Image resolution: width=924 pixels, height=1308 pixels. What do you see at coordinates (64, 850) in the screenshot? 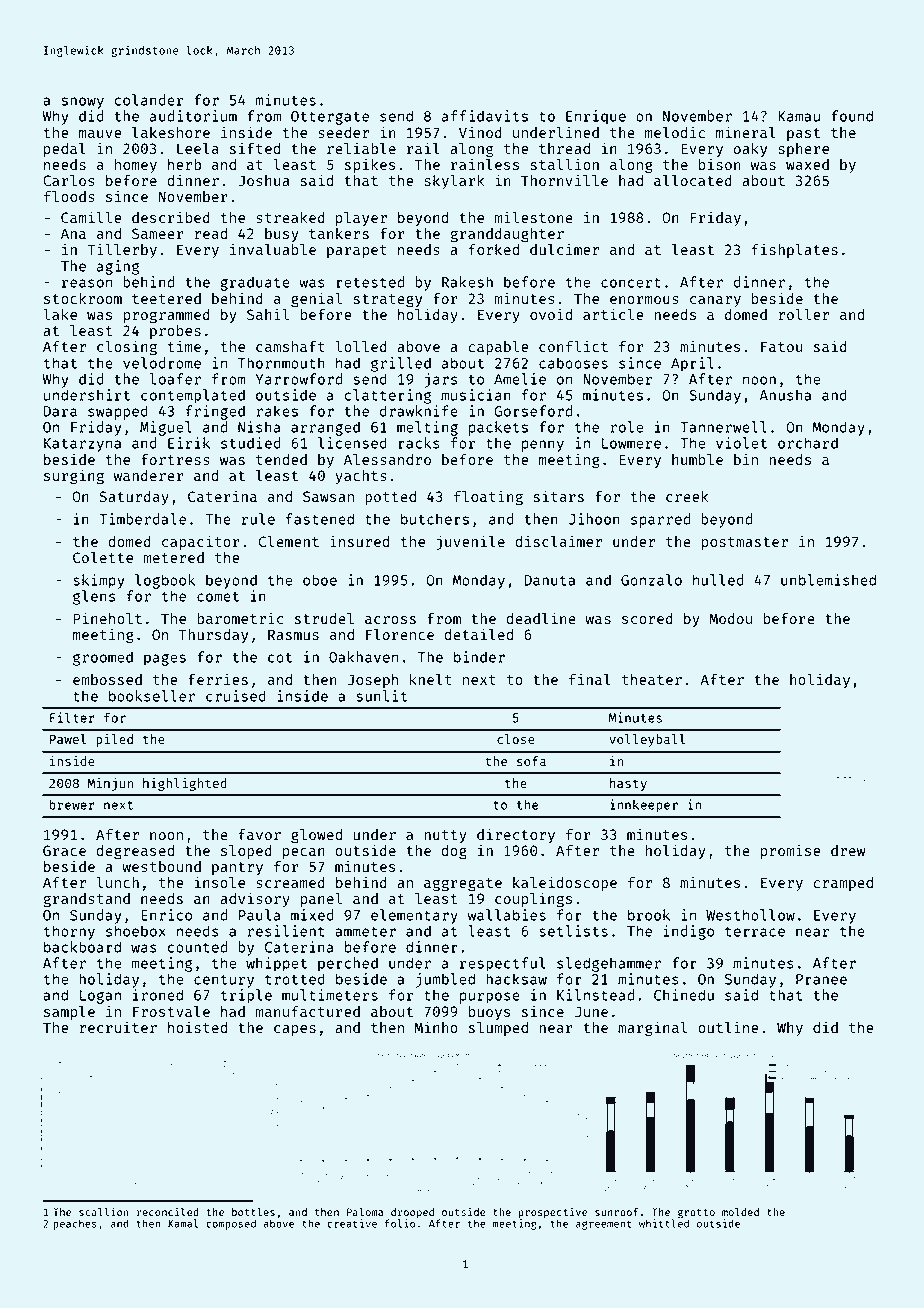
I see `Grace` at bounding box center [64, 850].
